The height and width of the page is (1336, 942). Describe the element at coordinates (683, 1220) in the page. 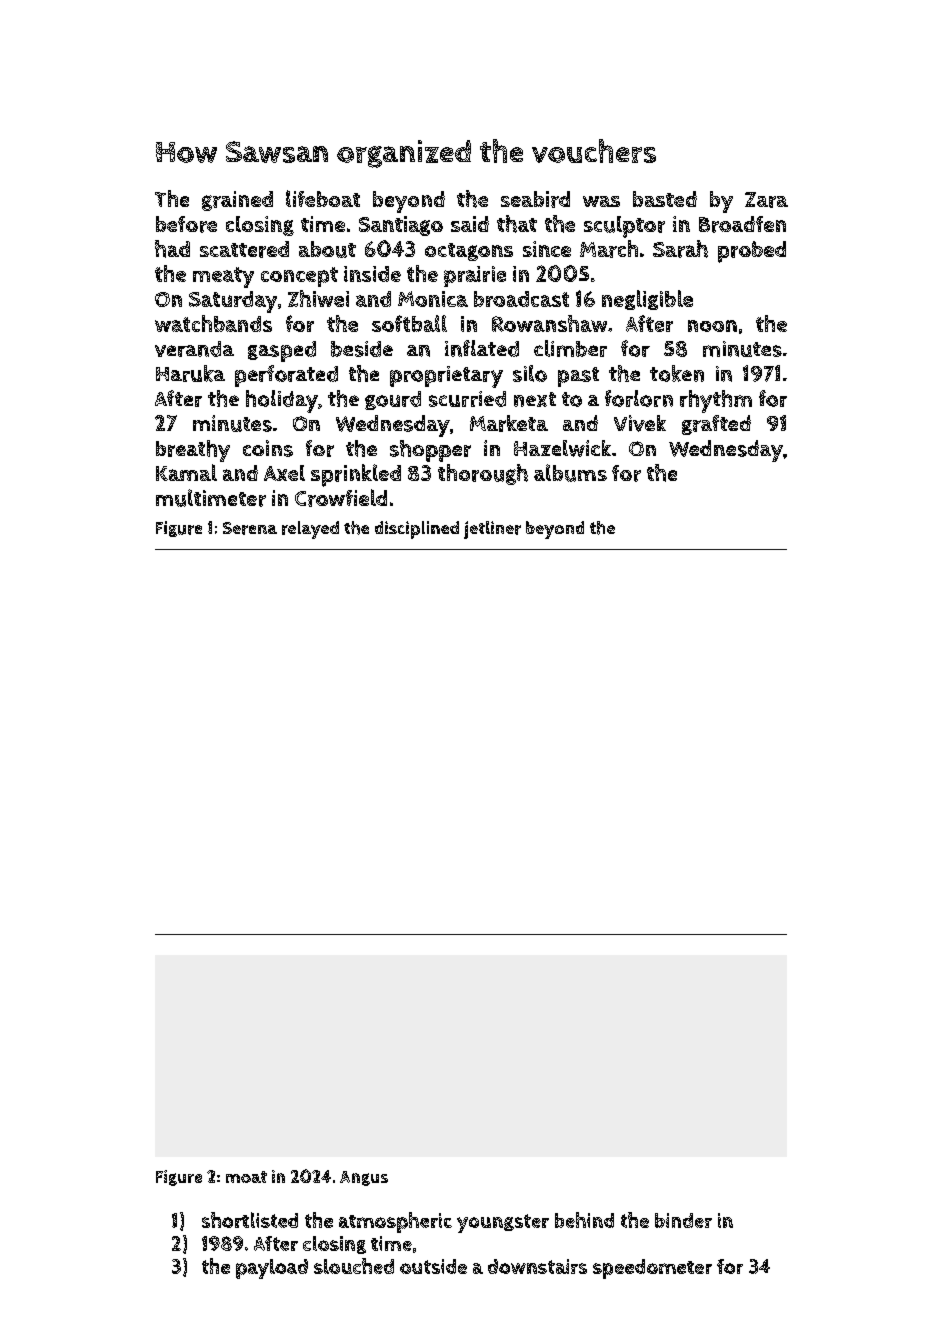

I see `binder` at that location.
